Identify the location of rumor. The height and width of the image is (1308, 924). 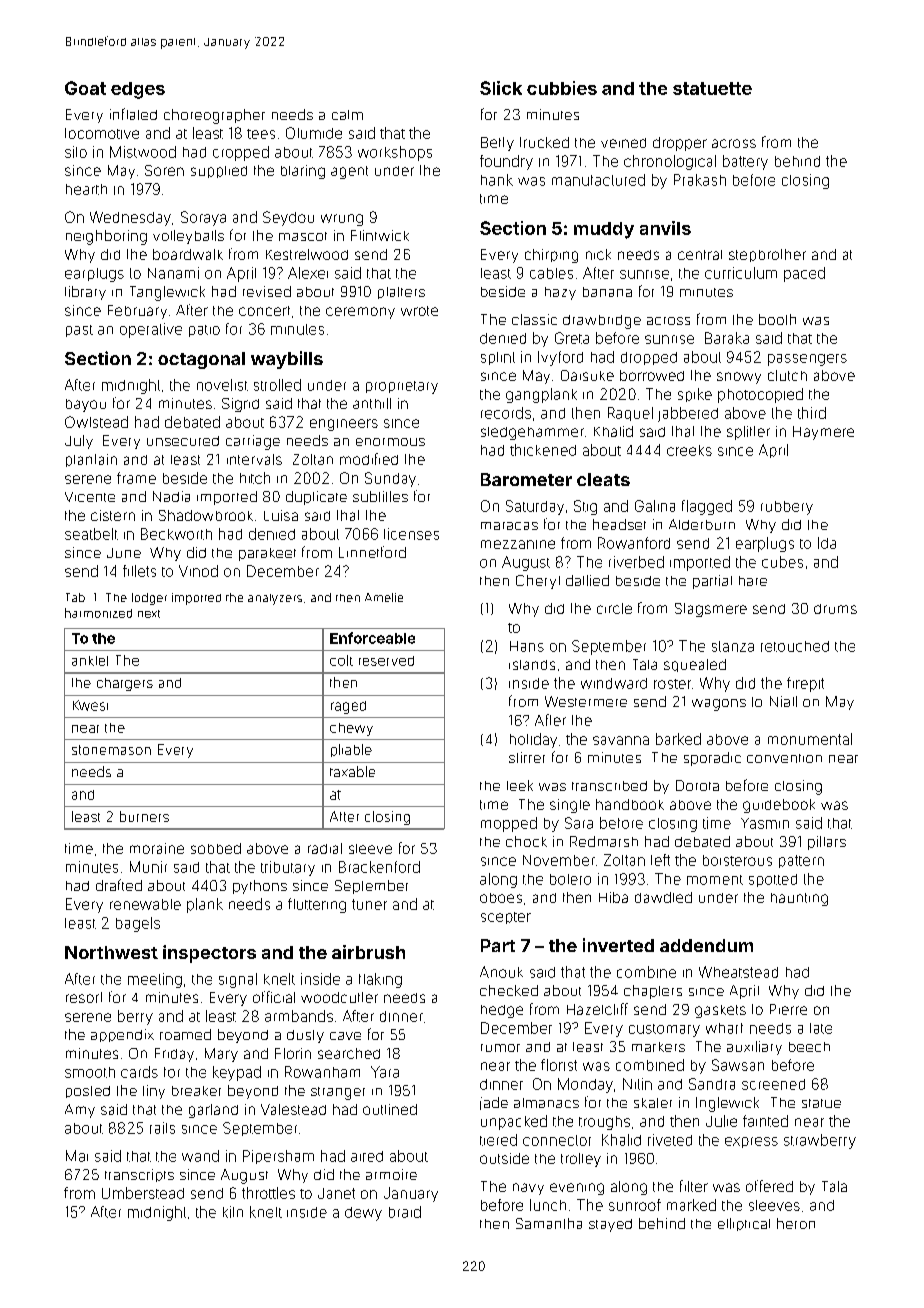
(500, 1048).
